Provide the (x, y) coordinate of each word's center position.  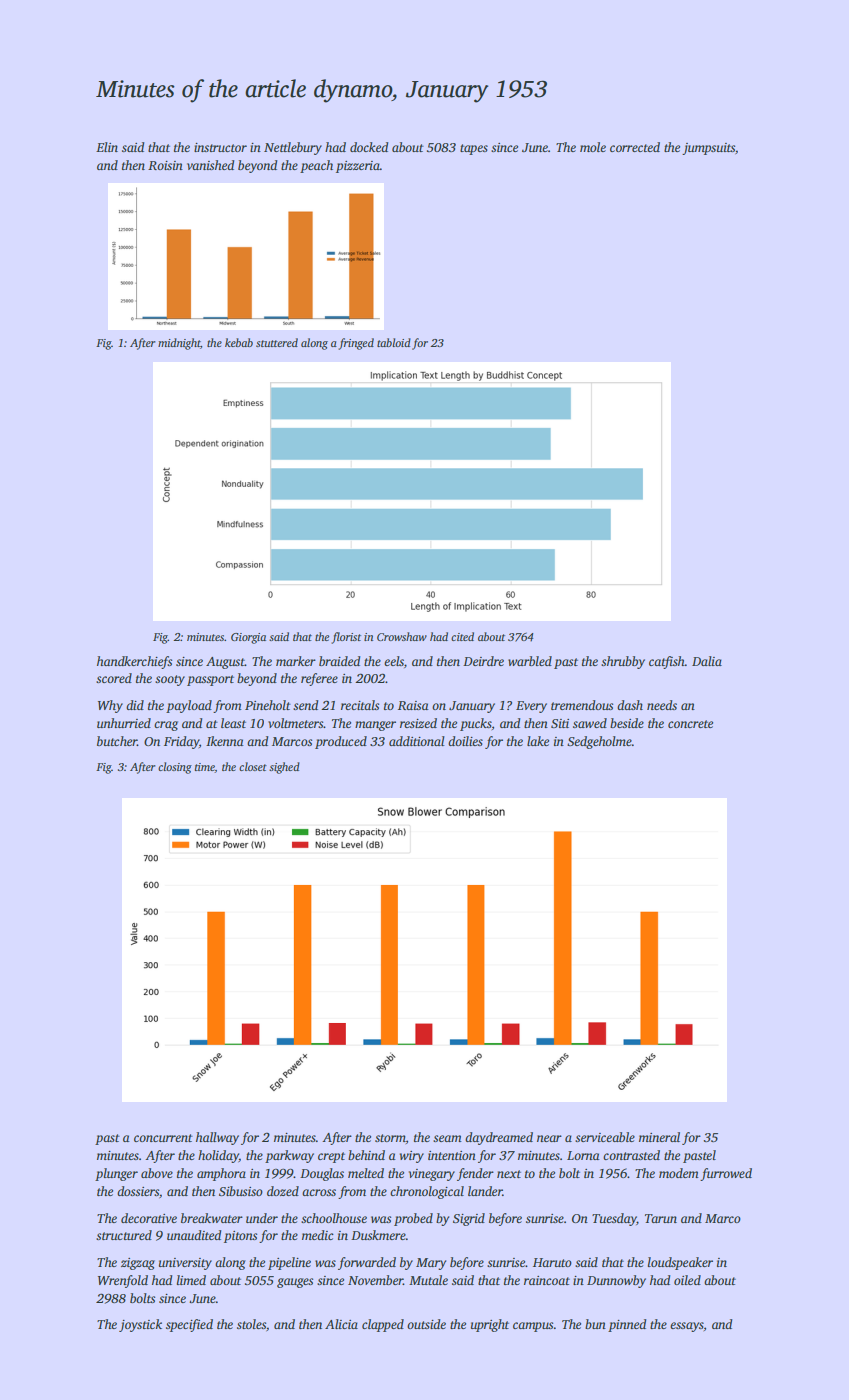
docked (369, 147)
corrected (635, 147)
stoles (251, 1324)
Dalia (707, 661)
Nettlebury (293, 148)
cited (462, 636)
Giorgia (248, 638)
